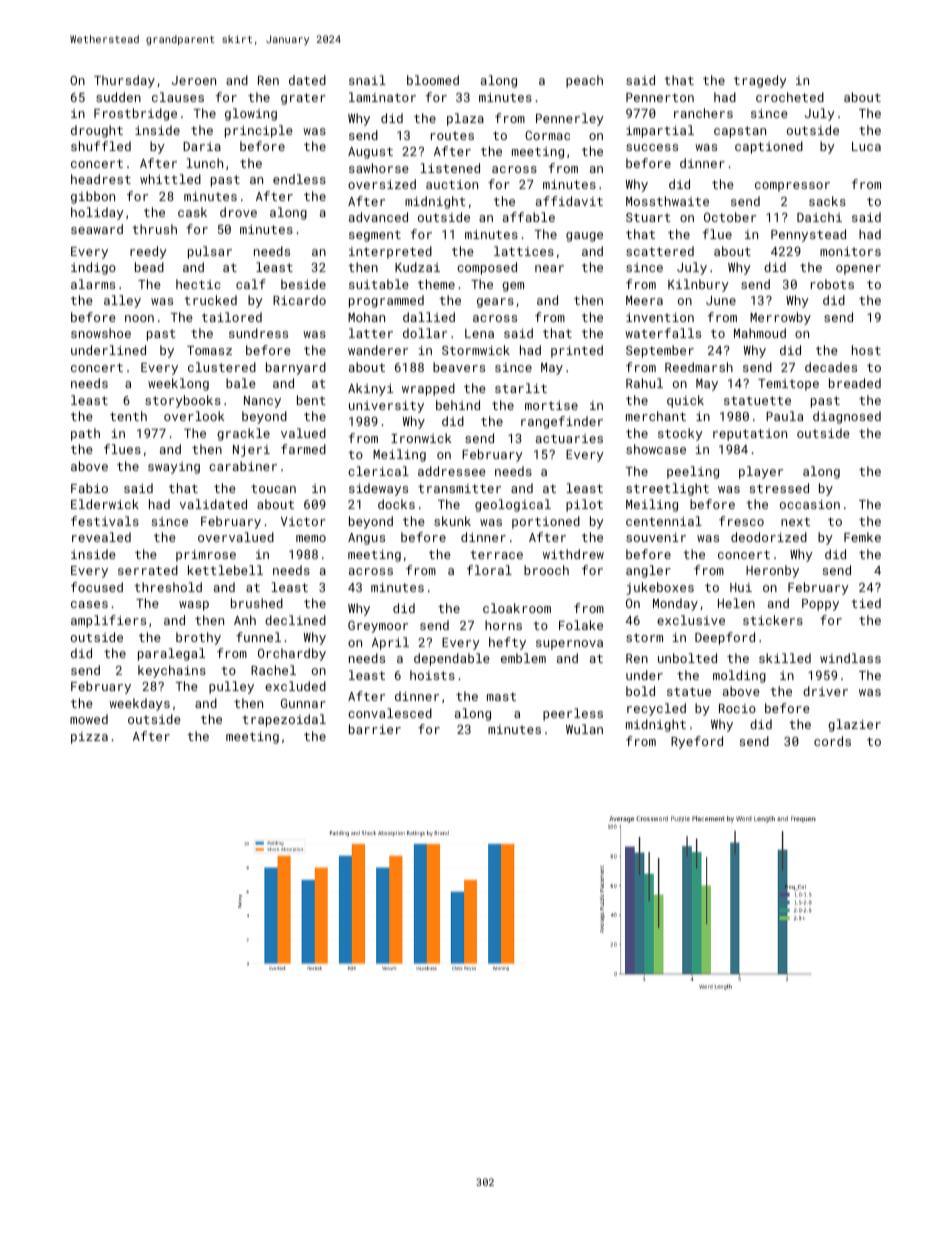  Describe the element at coordinates (570, 119) in the page. I see `Pennerley` at that location.
